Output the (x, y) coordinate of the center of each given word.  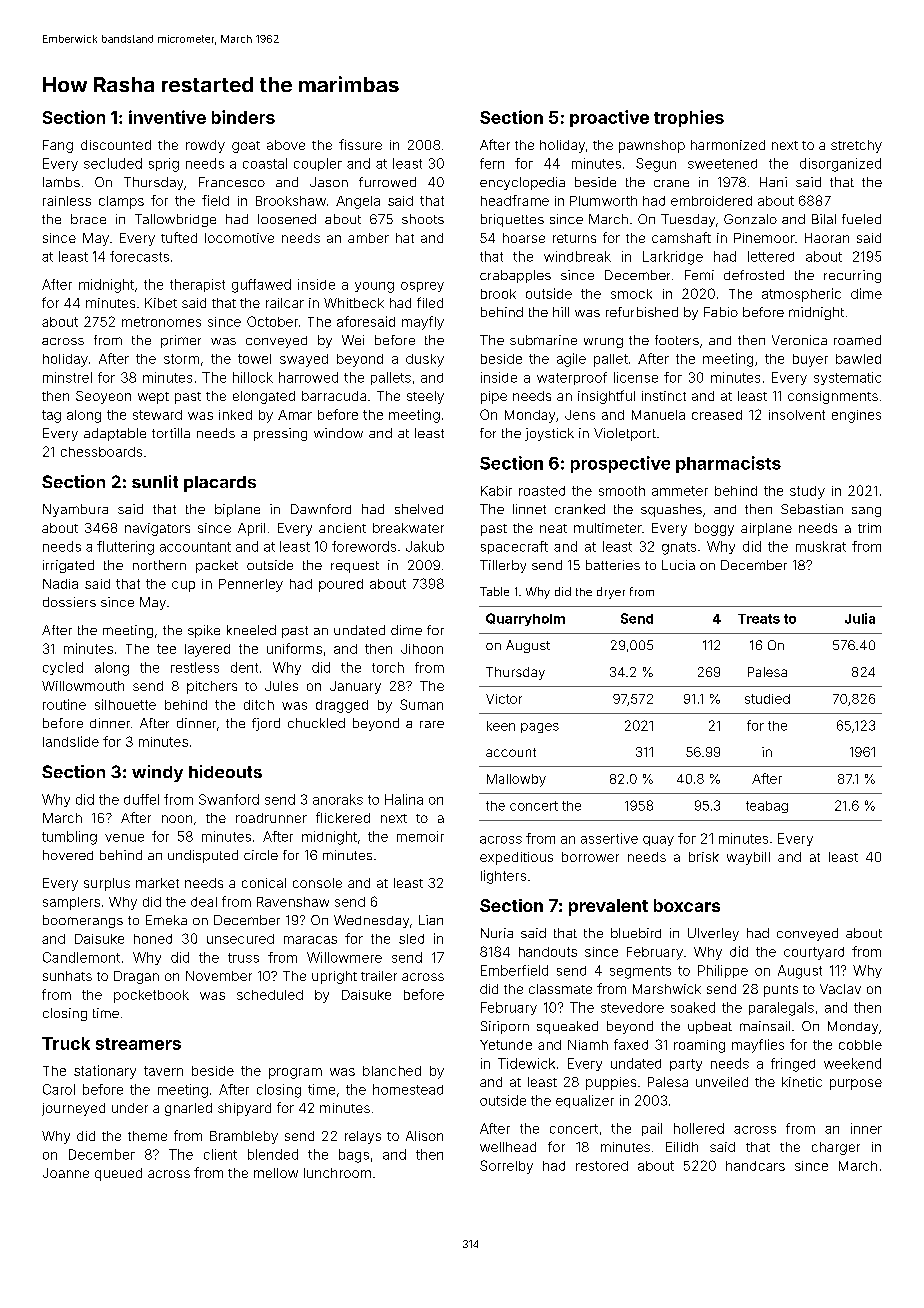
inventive (167, 117)
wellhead (508, 1147)
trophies (689, 118)
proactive (609, 118)
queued (118, 1174)
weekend (852, 1063)
